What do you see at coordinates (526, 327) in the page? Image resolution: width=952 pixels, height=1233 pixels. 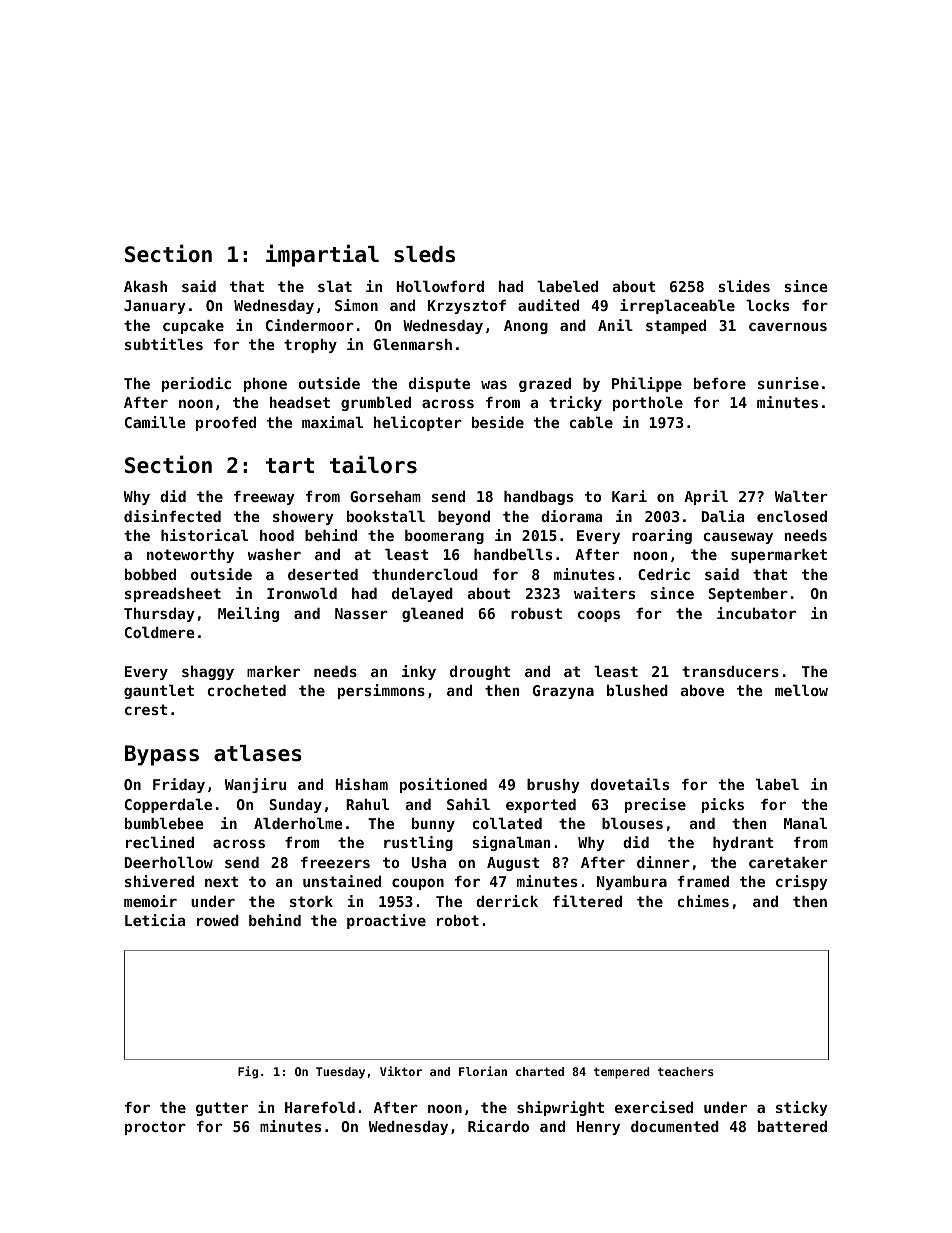 I see `Anong` at bounding box center [526, 327].
